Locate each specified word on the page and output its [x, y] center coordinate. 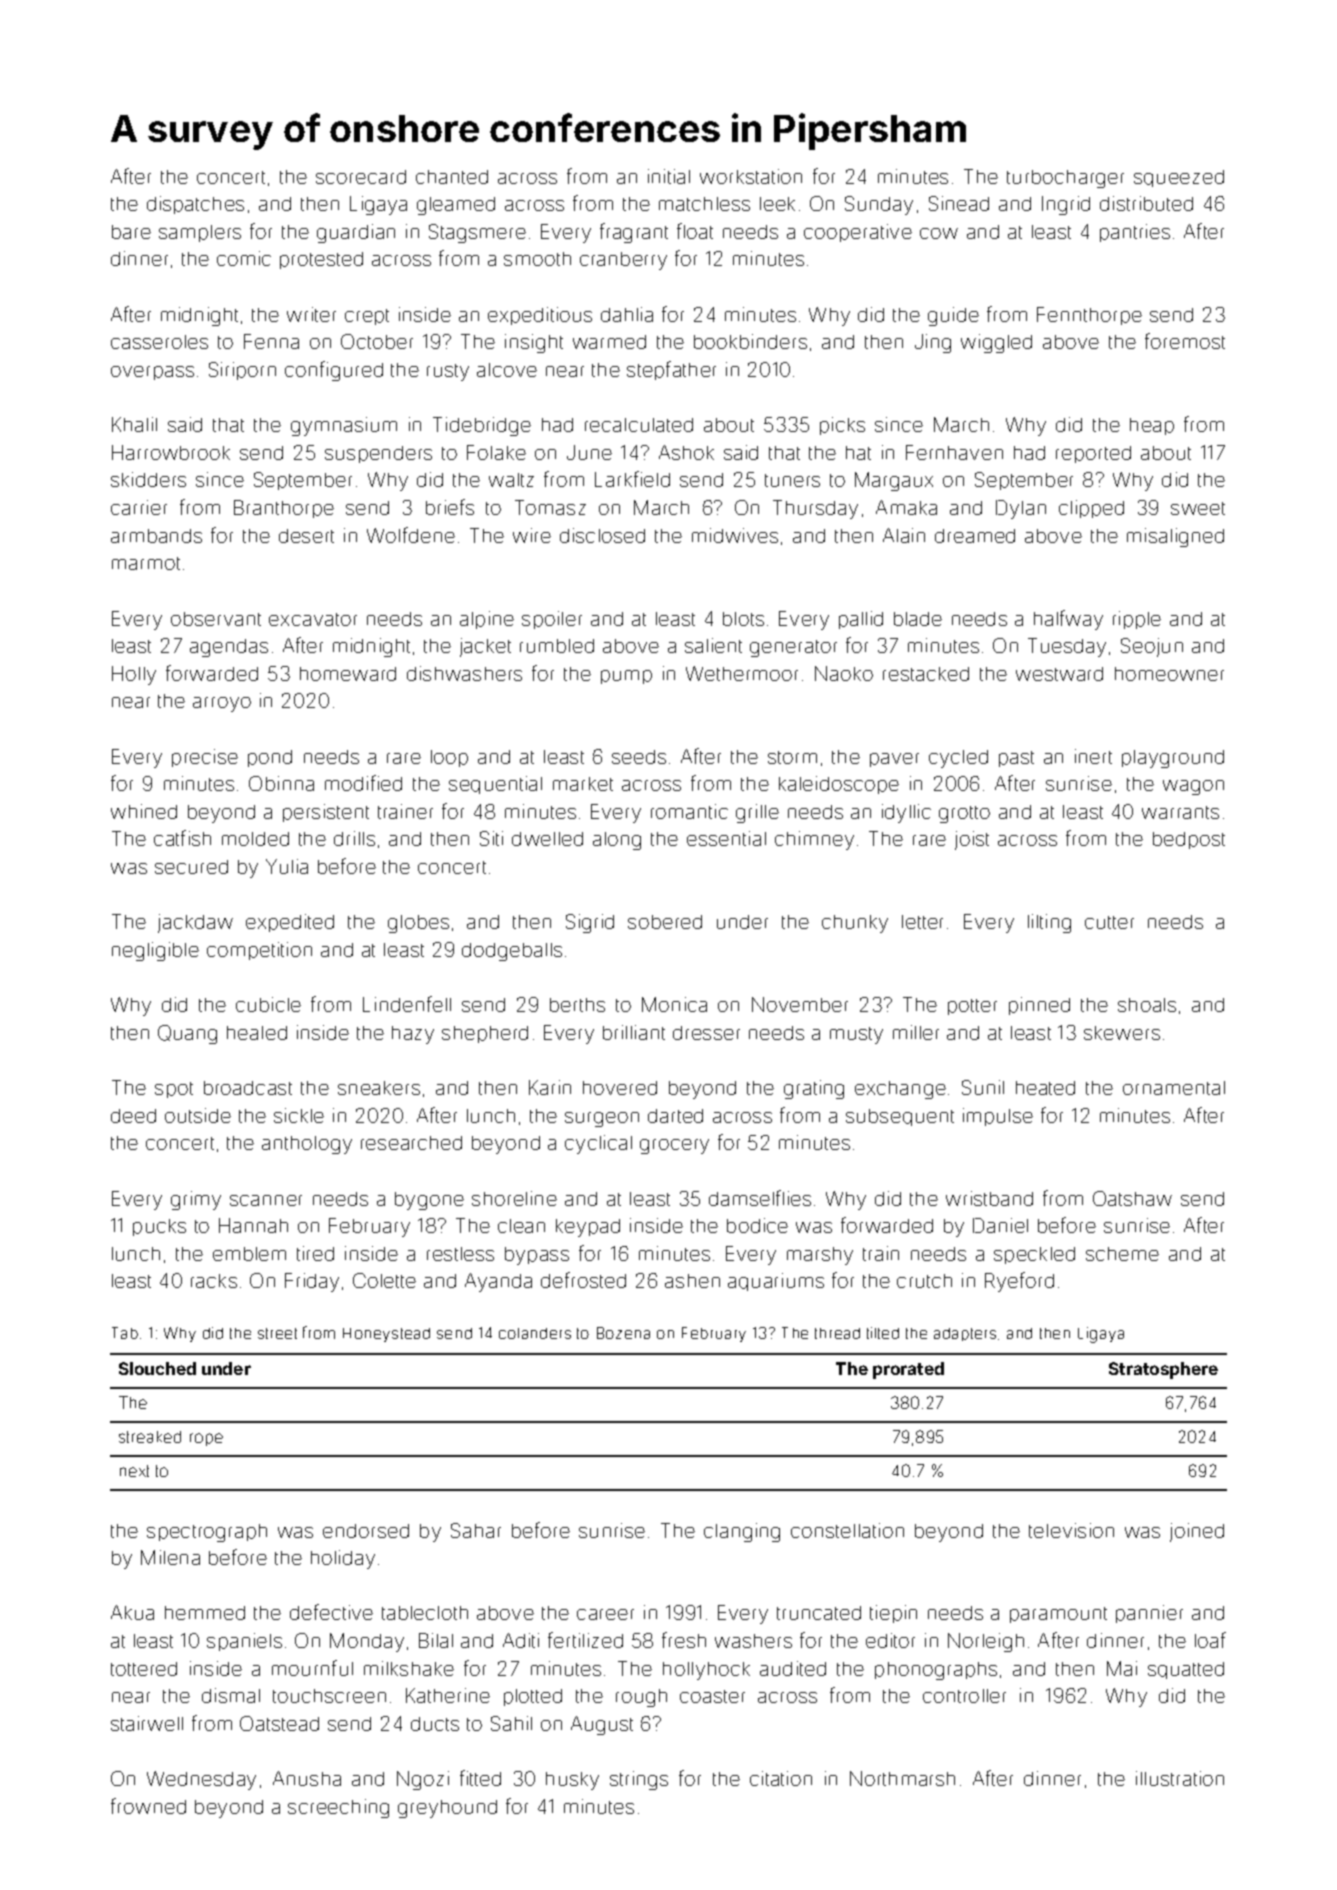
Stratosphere [1163, 1370]
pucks [159, 1227]
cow [939, 233]
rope [206, 1439]
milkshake [409, 1668]
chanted [452, 177]
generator [793, 648]
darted [675, 1116]
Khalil [134, 424]
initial [669, 176]
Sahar [476, 1530]
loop [449, 758]
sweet [1198, 508]
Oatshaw [1132, 1198]
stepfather [671, 370]
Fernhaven [954, 452]
